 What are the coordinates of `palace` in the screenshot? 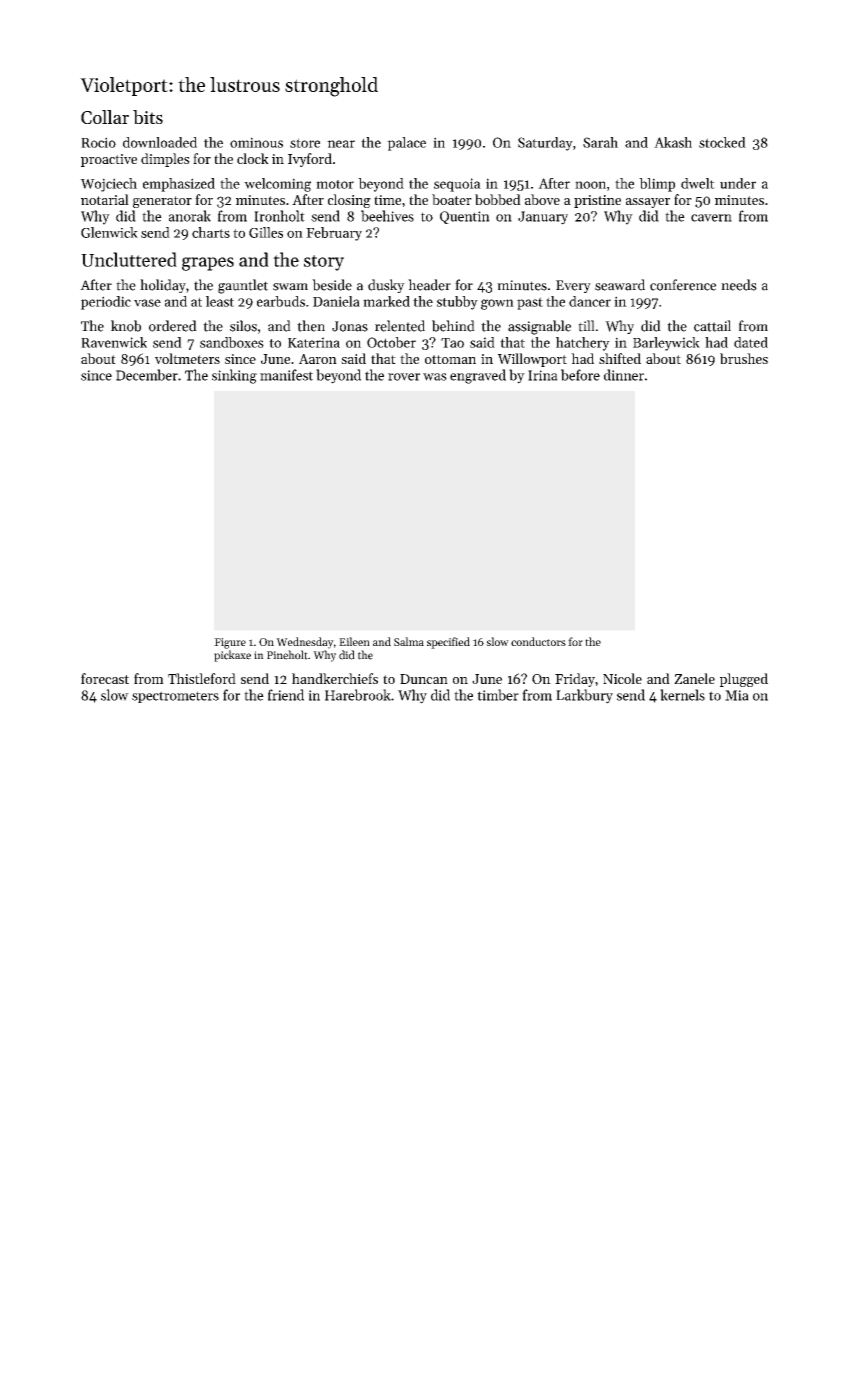 It's located at (406, 144).
